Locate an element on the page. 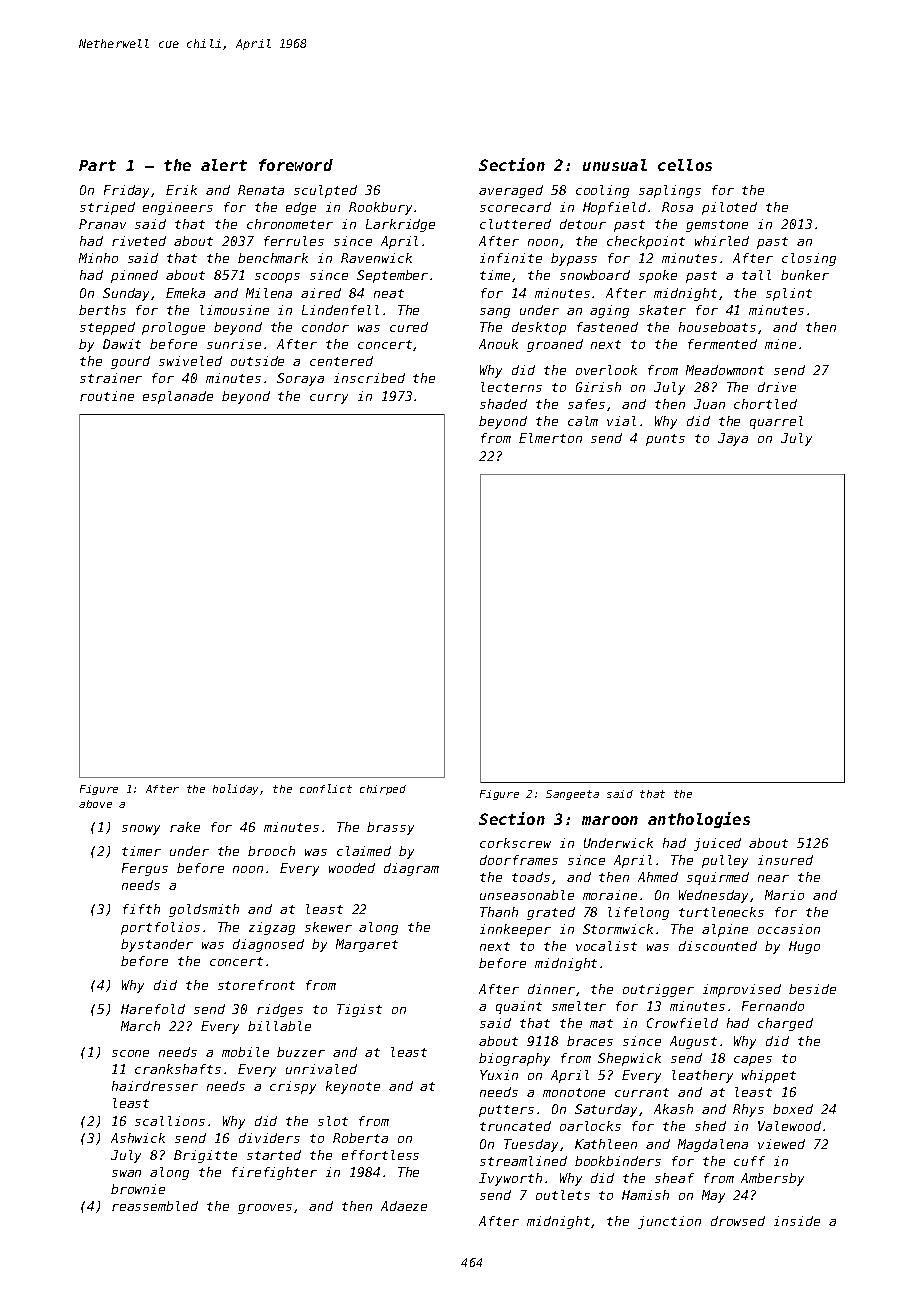 This document has width=924, height=1308. hairdresser is located at coordinates (155, 1086).
